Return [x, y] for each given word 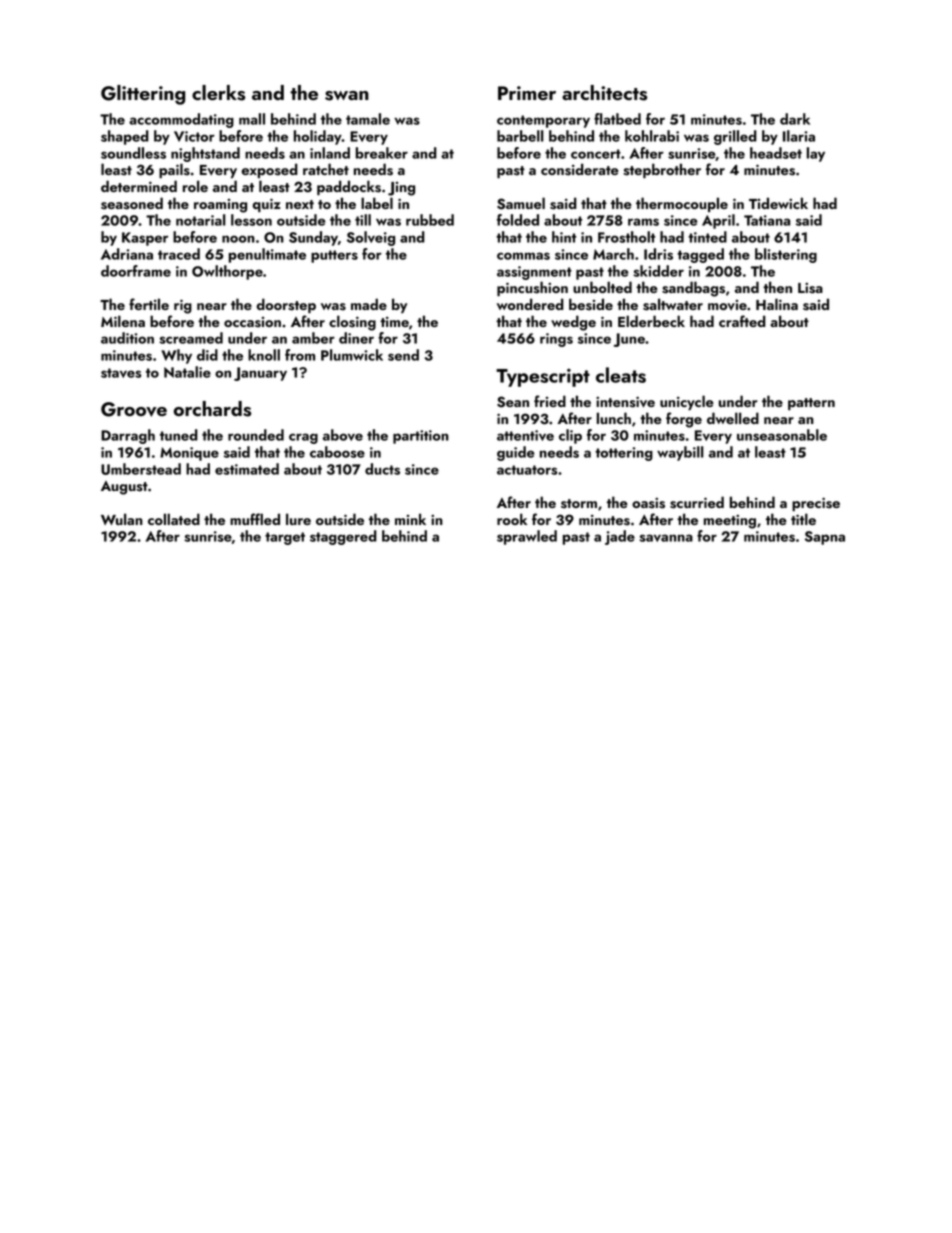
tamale [368, 119]
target [285, 538]
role [195, 186]
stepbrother [662, 170]
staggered [343, 537]
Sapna [825, 538]
